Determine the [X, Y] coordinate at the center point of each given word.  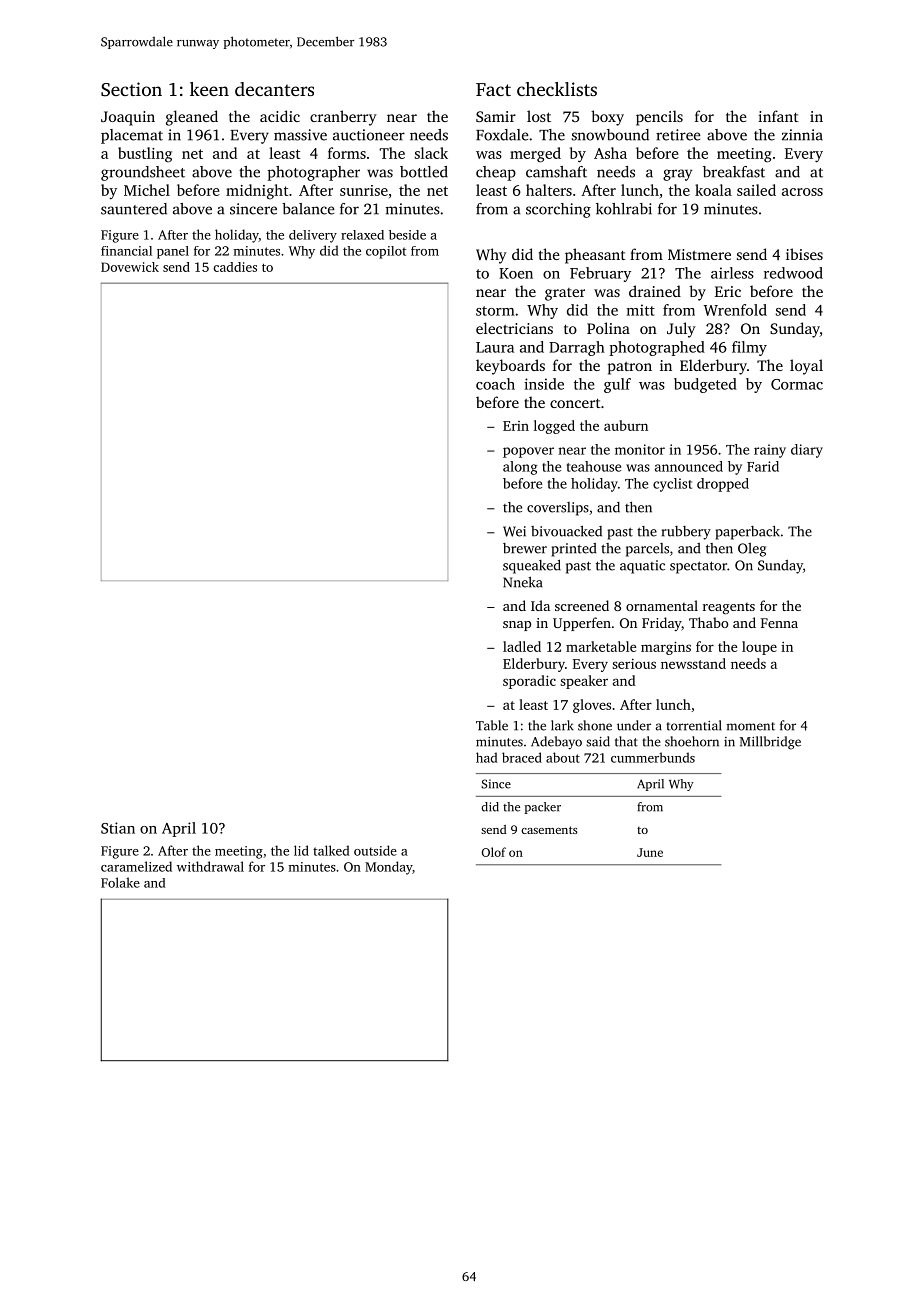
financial [126, 251]
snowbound [610, 135]
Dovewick [130, 267]
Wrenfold [735, 310]
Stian [118, 828]
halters [549, 190]
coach [495, 384]
